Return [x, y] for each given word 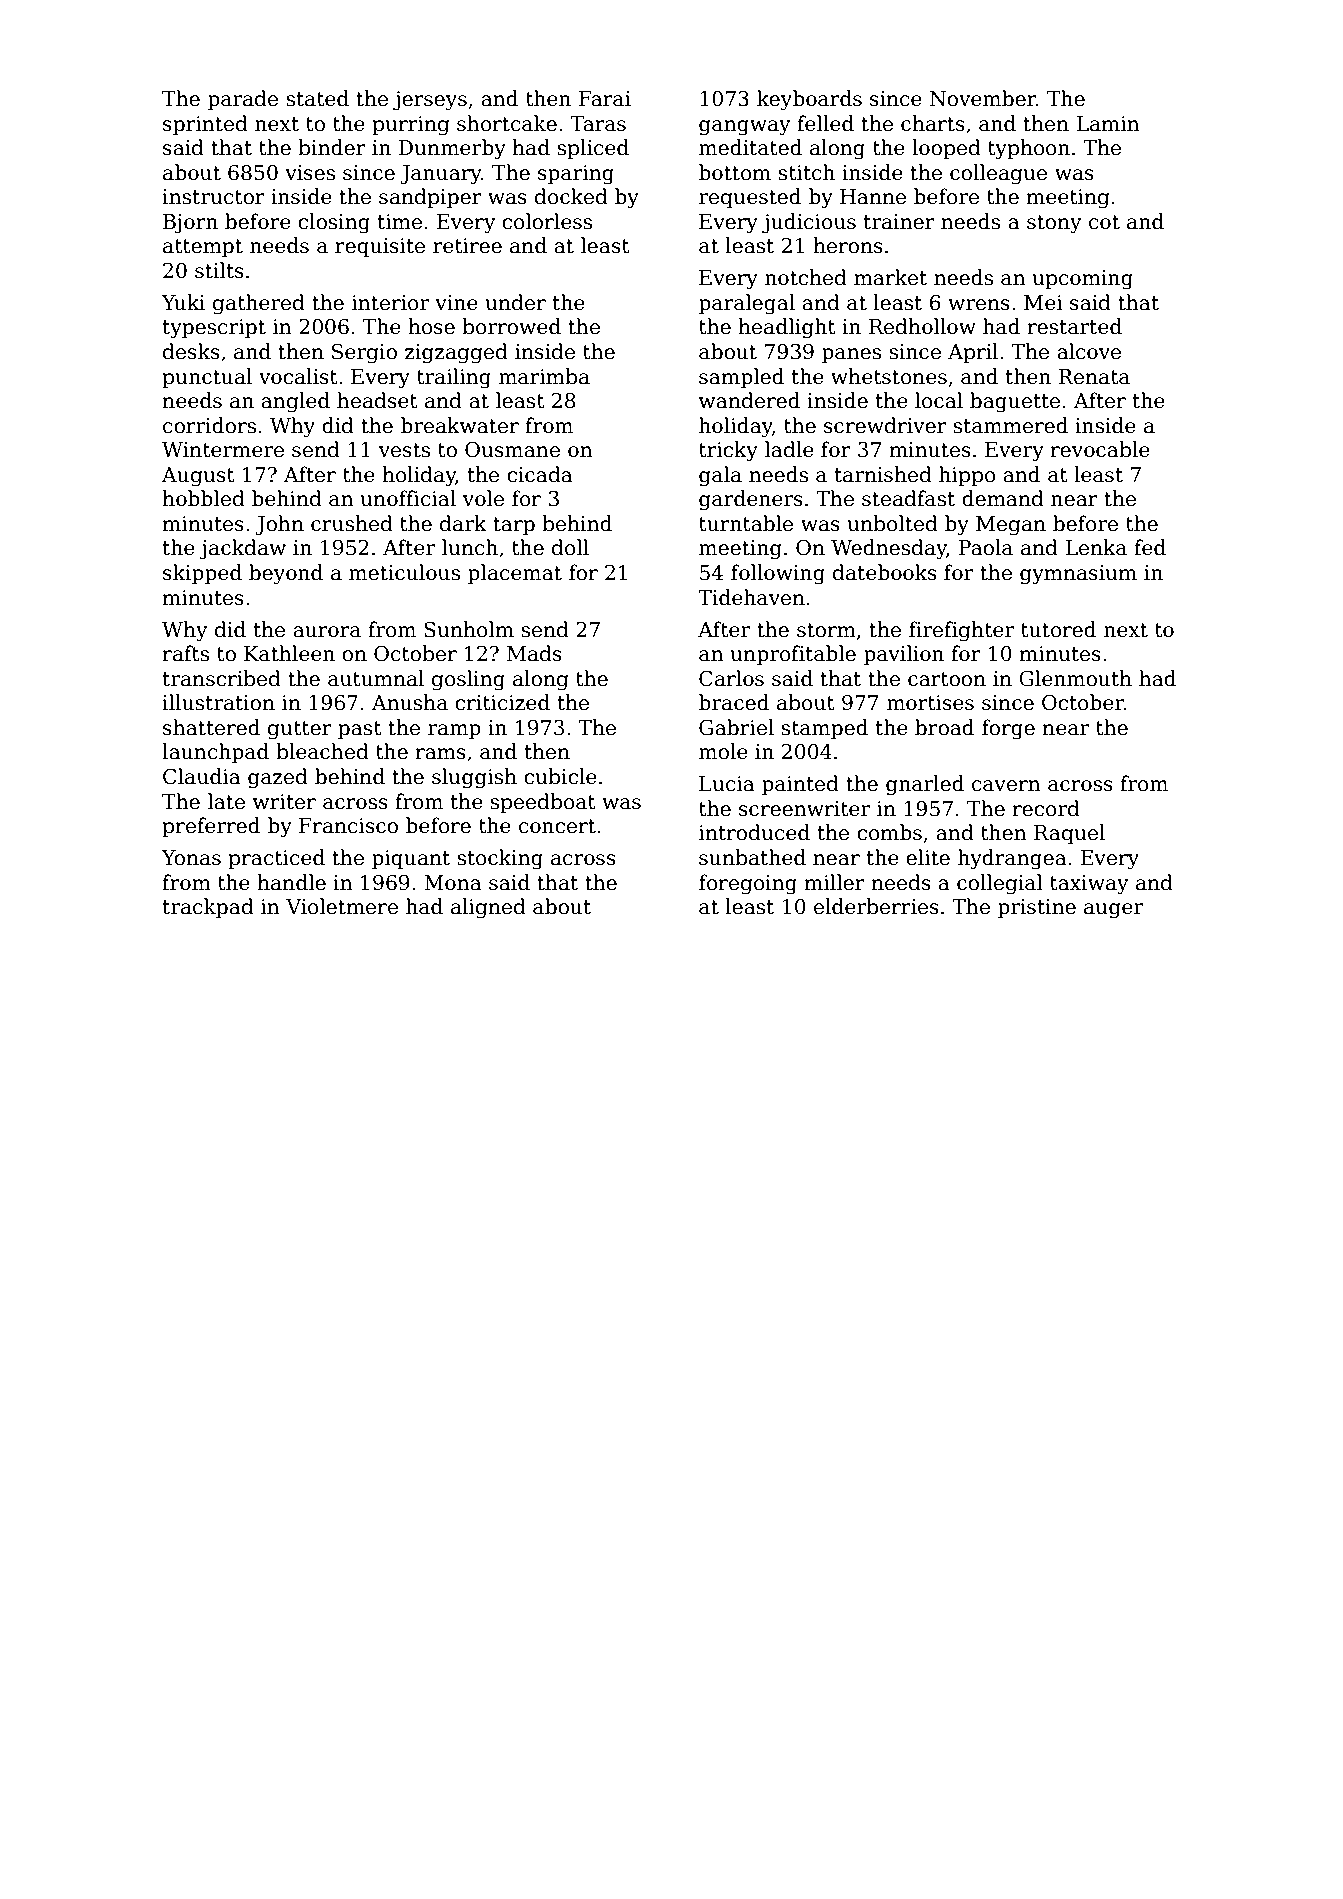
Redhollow [922, 326]
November [983, 98]
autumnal [376, 678]
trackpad [208, 908]
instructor [213, 197]
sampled [741, 378]
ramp [454, 731]
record [1046, 808]
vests [404, 450]
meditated [750, 147]
